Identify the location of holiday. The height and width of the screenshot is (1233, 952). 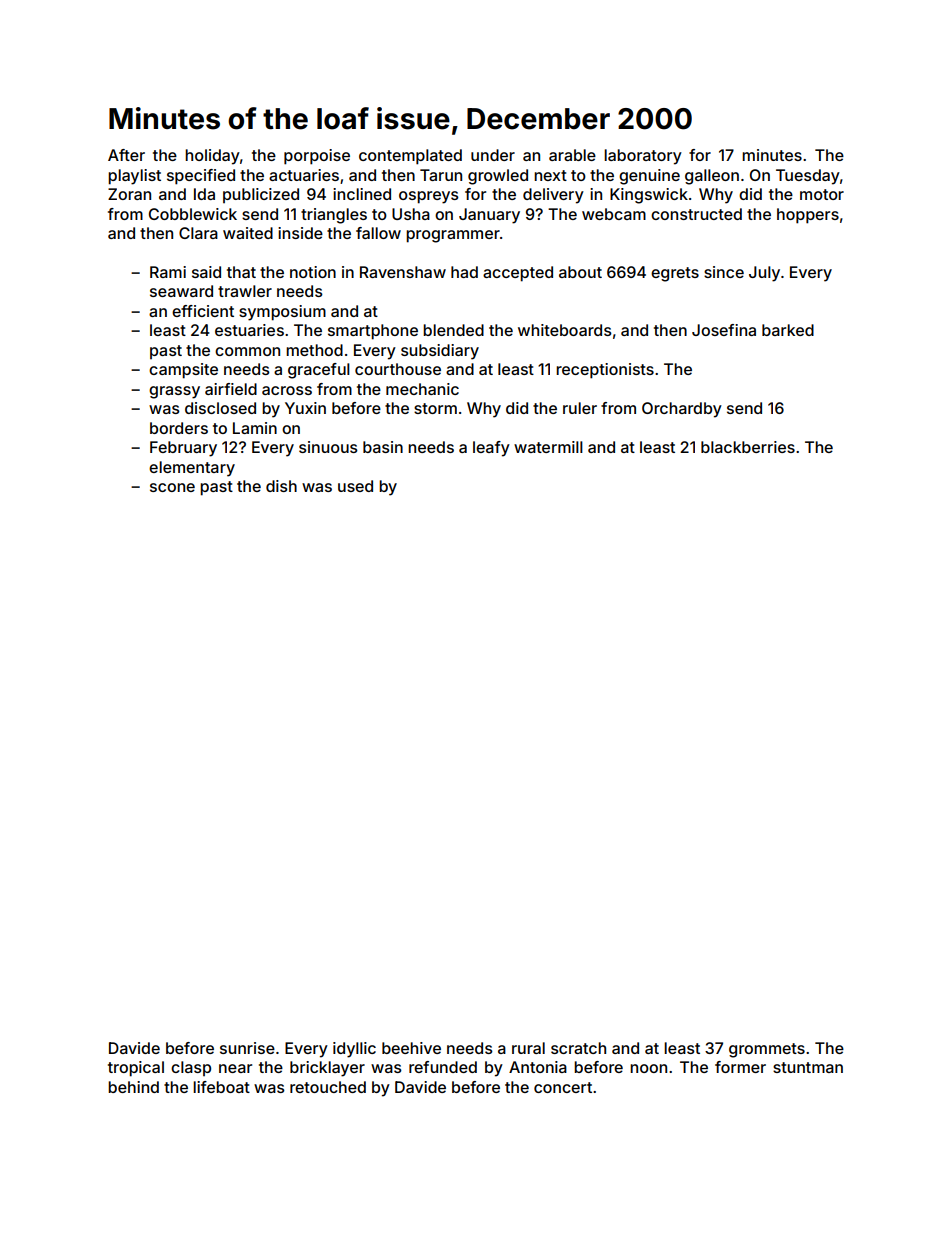
(212, 157).
